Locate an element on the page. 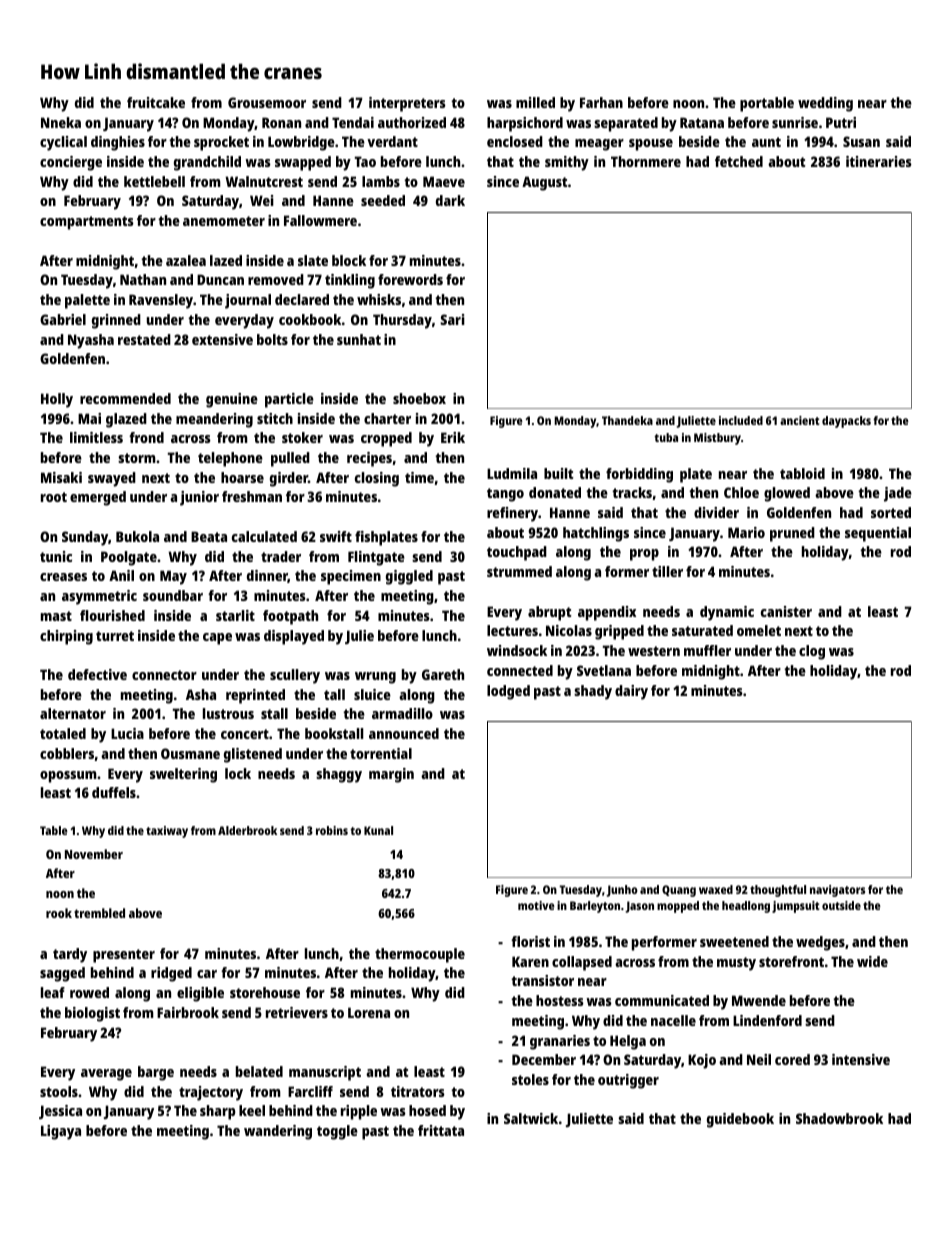 Image resolution: width=952 pixels, height=1233 pixels. granaries is located at coordinates (560, 1042).
